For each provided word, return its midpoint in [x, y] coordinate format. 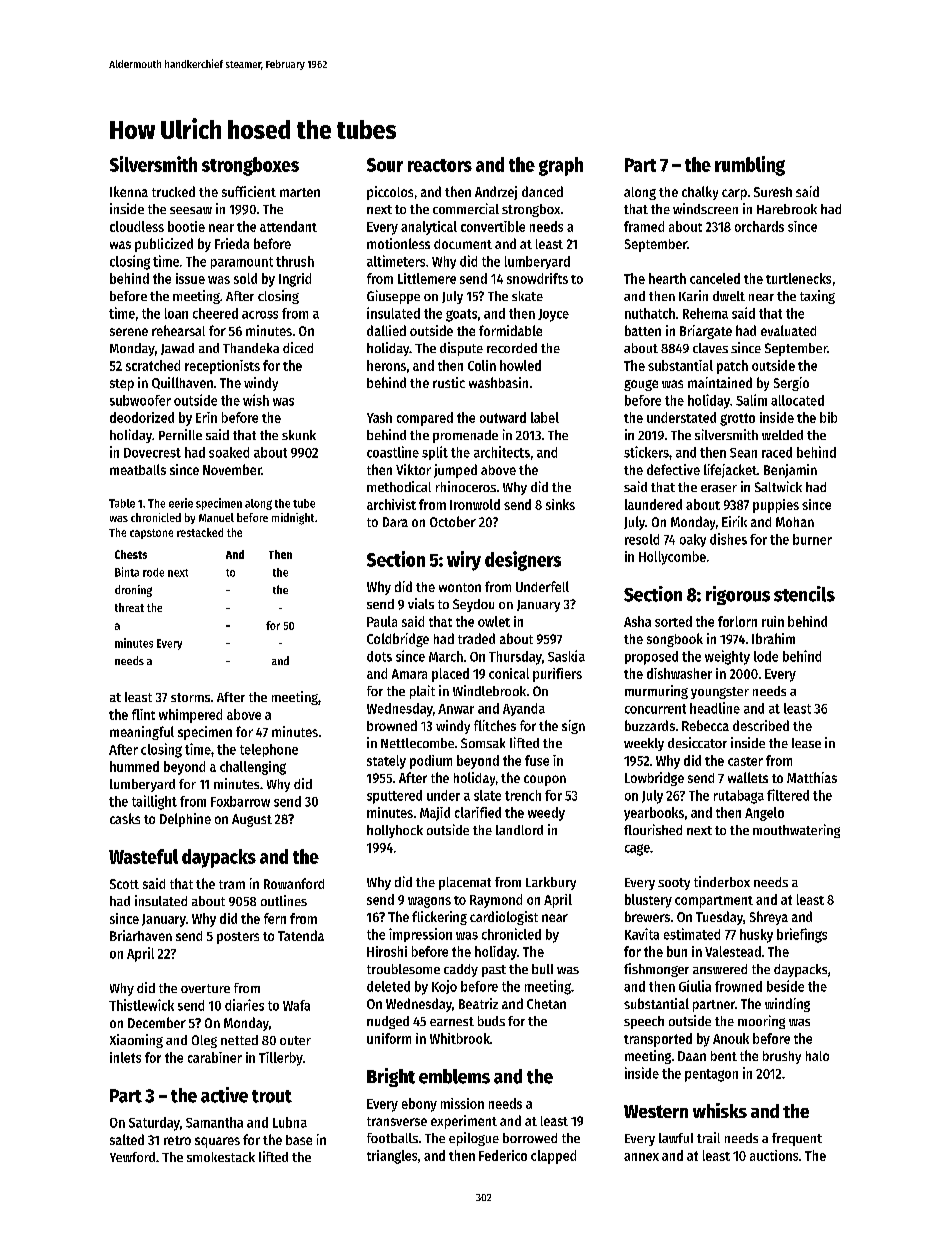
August [252, 820]
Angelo [764, 814]
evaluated [788, 330]
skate [527, 296]
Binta [127, 572]
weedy [546, 814]
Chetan [546, 1004]
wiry [464, 561]
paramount [242, 263]
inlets [125, 1057]
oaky [693, 540]
